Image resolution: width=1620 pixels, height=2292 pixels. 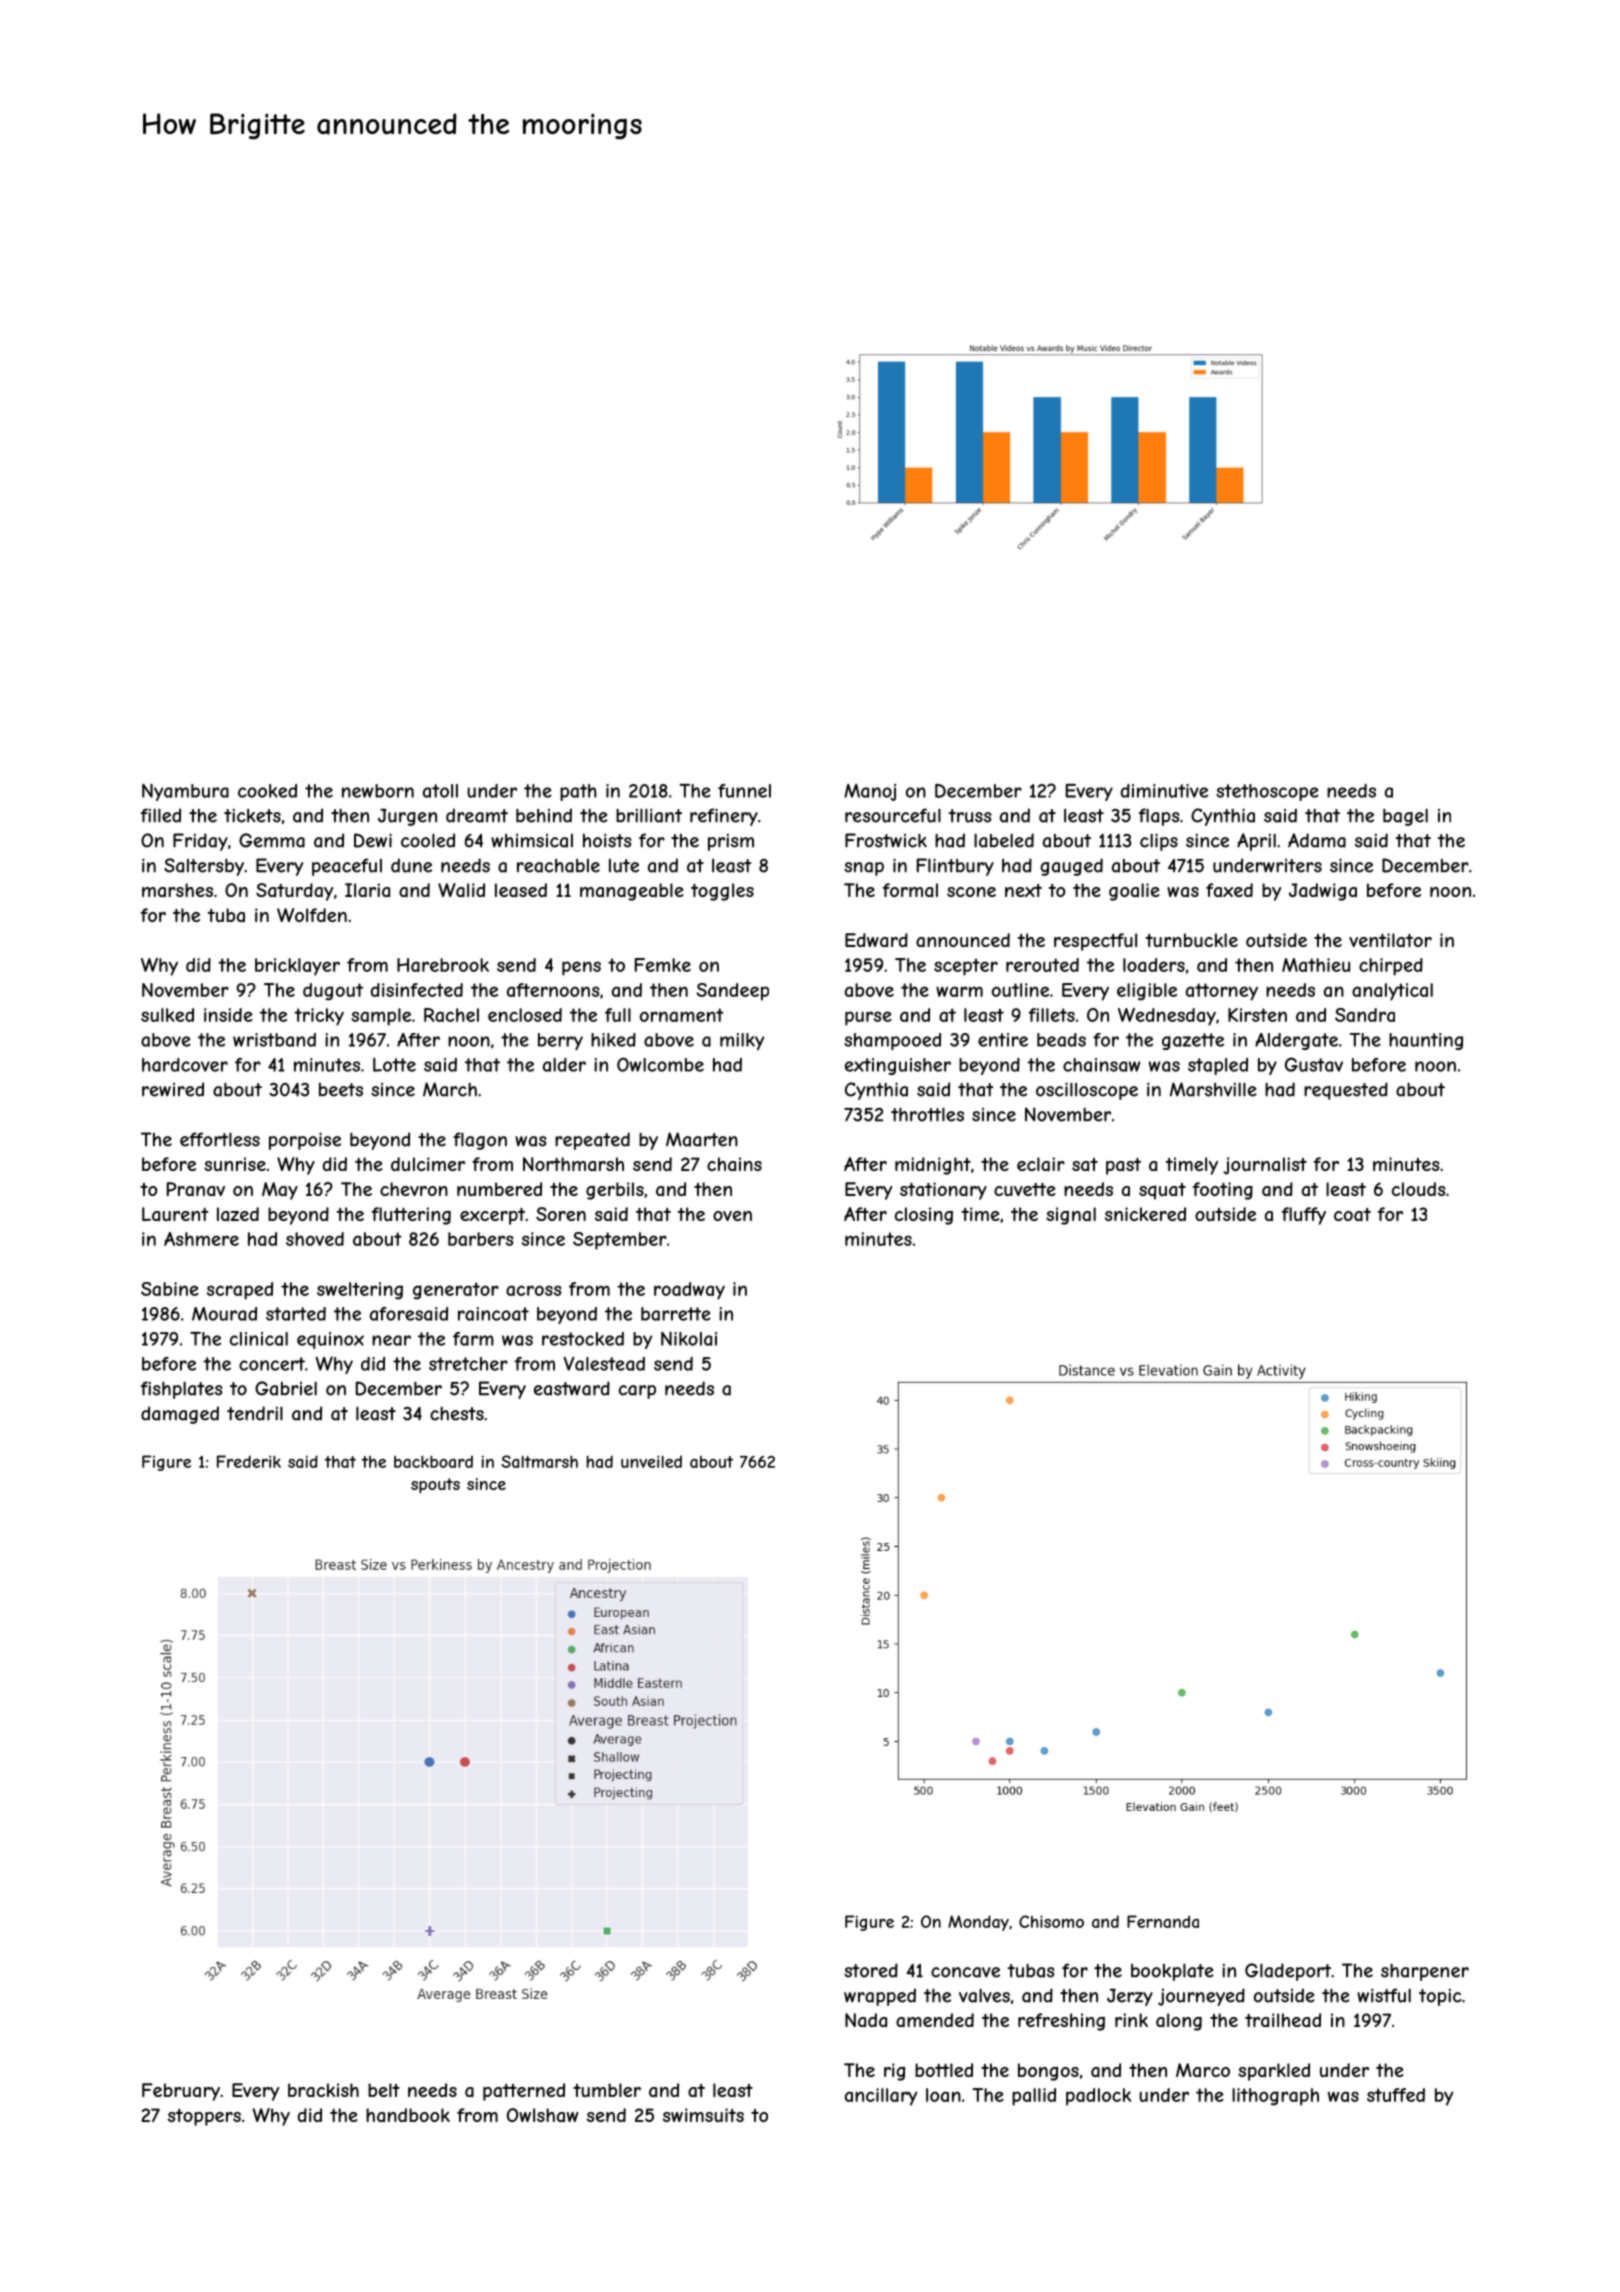 I want to click on unveiled, so click(x=651, y=1461).
